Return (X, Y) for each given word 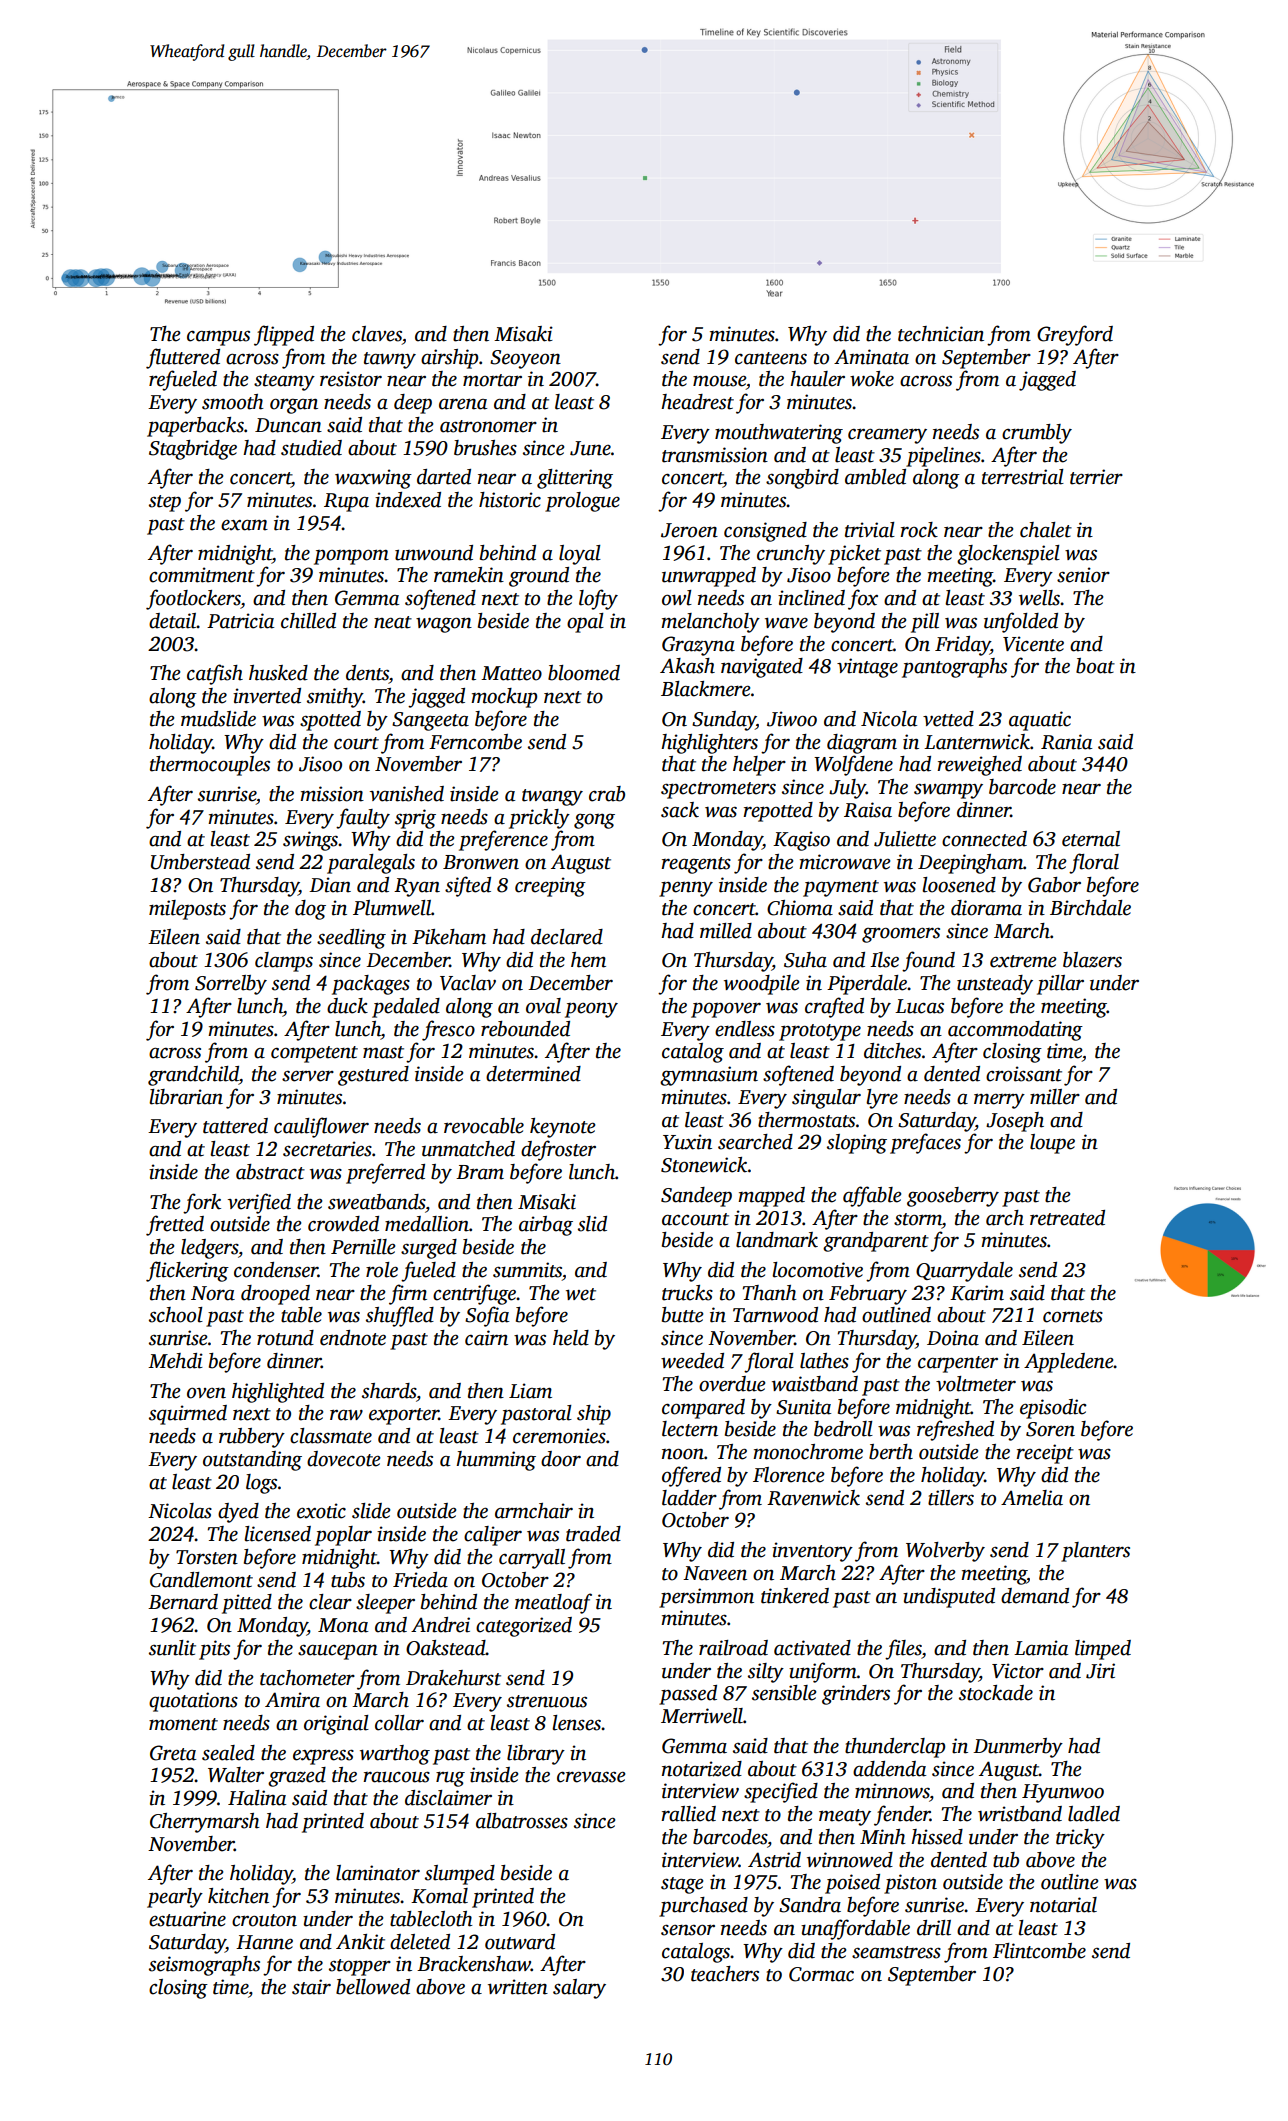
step (165, 503)
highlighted (278, 1393)
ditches (892, 1051)
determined (533, 1074)
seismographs (204, 1966)
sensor (688, 1930)
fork (202, 1203)
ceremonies (559, 1436)
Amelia (1032, 1498)
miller (1055, 1097)
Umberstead (200, 862)
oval (543, 1006)
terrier (1096, 477)
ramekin (469, 575)
